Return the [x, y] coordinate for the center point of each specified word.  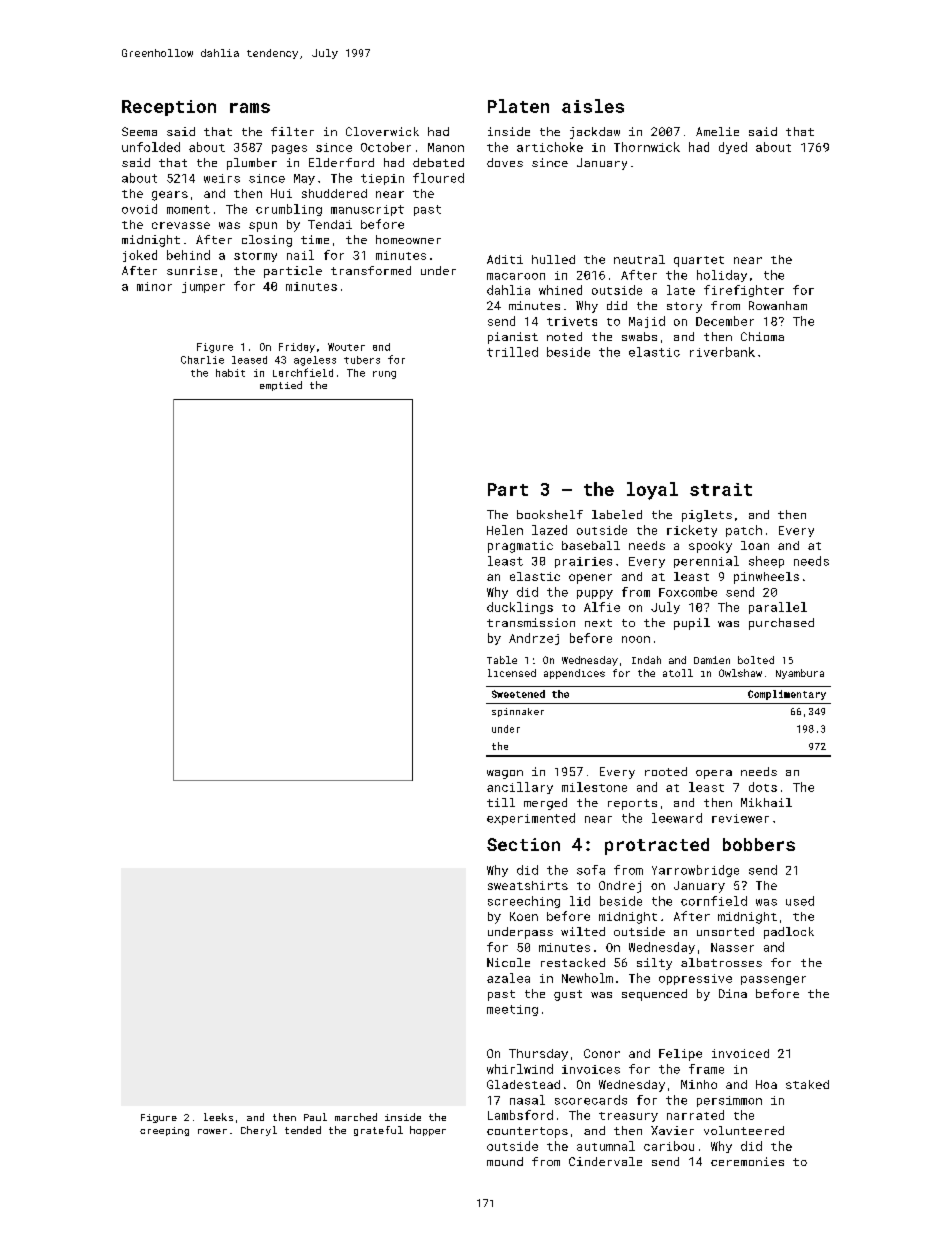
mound [505, 1161]
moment [188, 209]
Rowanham [778, 305]
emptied [281, 386]
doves [505, 162]
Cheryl [259, 1131]
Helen [505, 530]
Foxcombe [688, 592]
